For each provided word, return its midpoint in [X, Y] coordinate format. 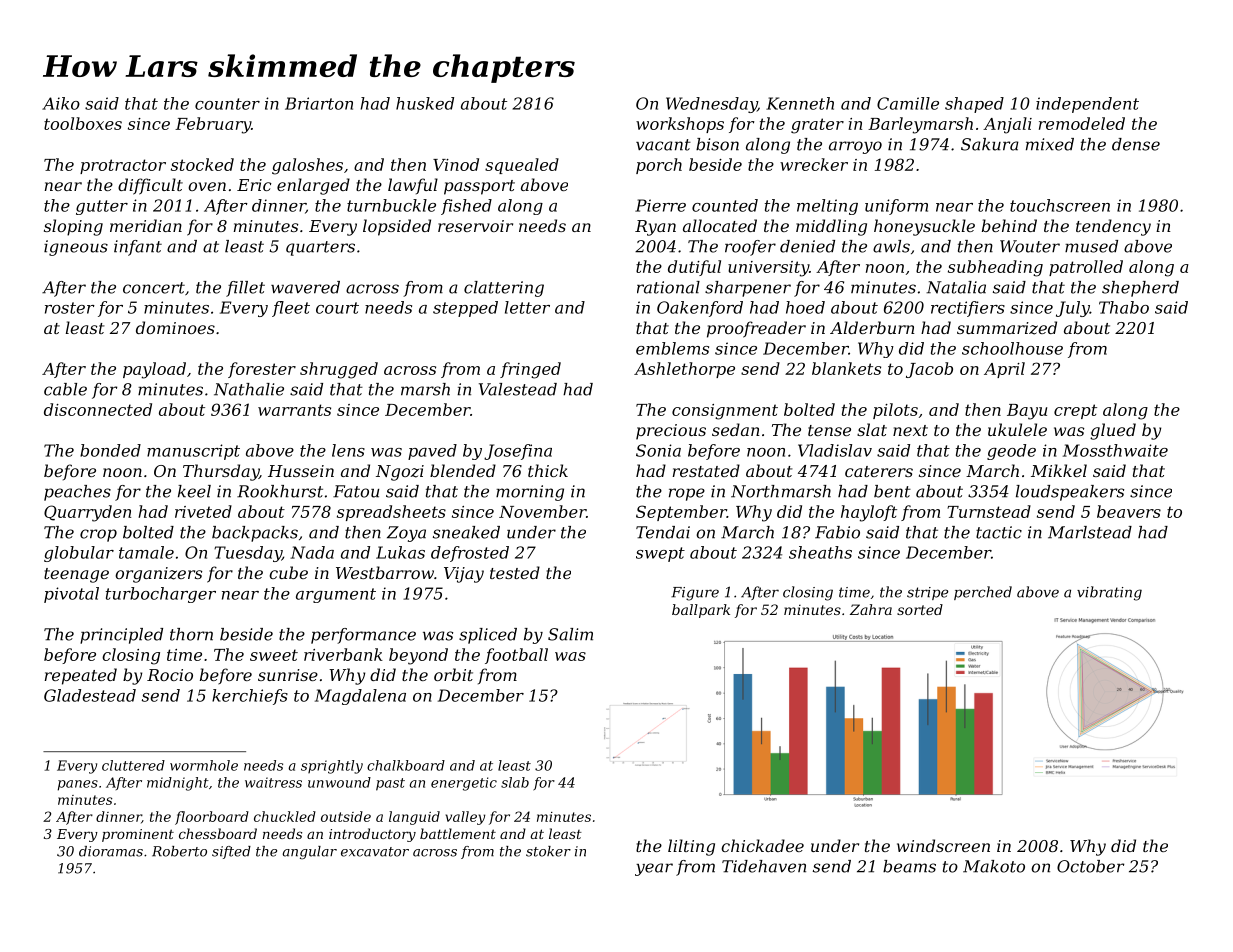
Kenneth [800, 103]
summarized [1007, 328]
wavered [305, 287]
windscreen [943, 845]
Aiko [61, 103]
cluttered [133, 765]
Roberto [179, 851]
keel [194, 491]
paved [432, 452]
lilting [691, 847]
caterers [879, 471]
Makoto [994, 866]
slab [515, 782]
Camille [908, 103]
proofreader [756, 329]
